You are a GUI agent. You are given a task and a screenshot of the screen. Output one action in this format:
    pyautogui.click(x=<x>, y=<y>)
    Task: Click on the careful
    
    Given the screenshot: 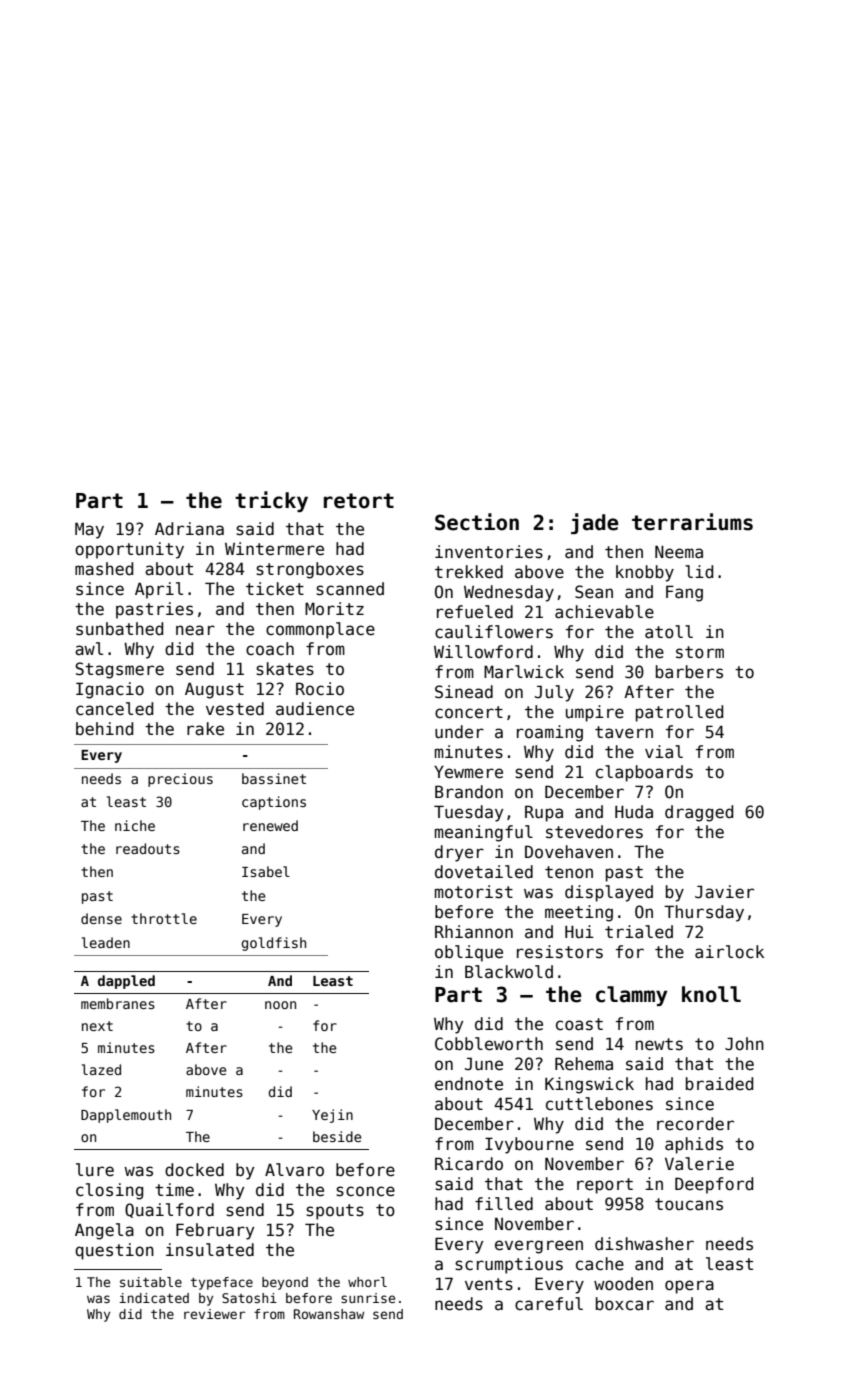 What is the action you would take?
    pyautogui.click(x=549, y=1304)
